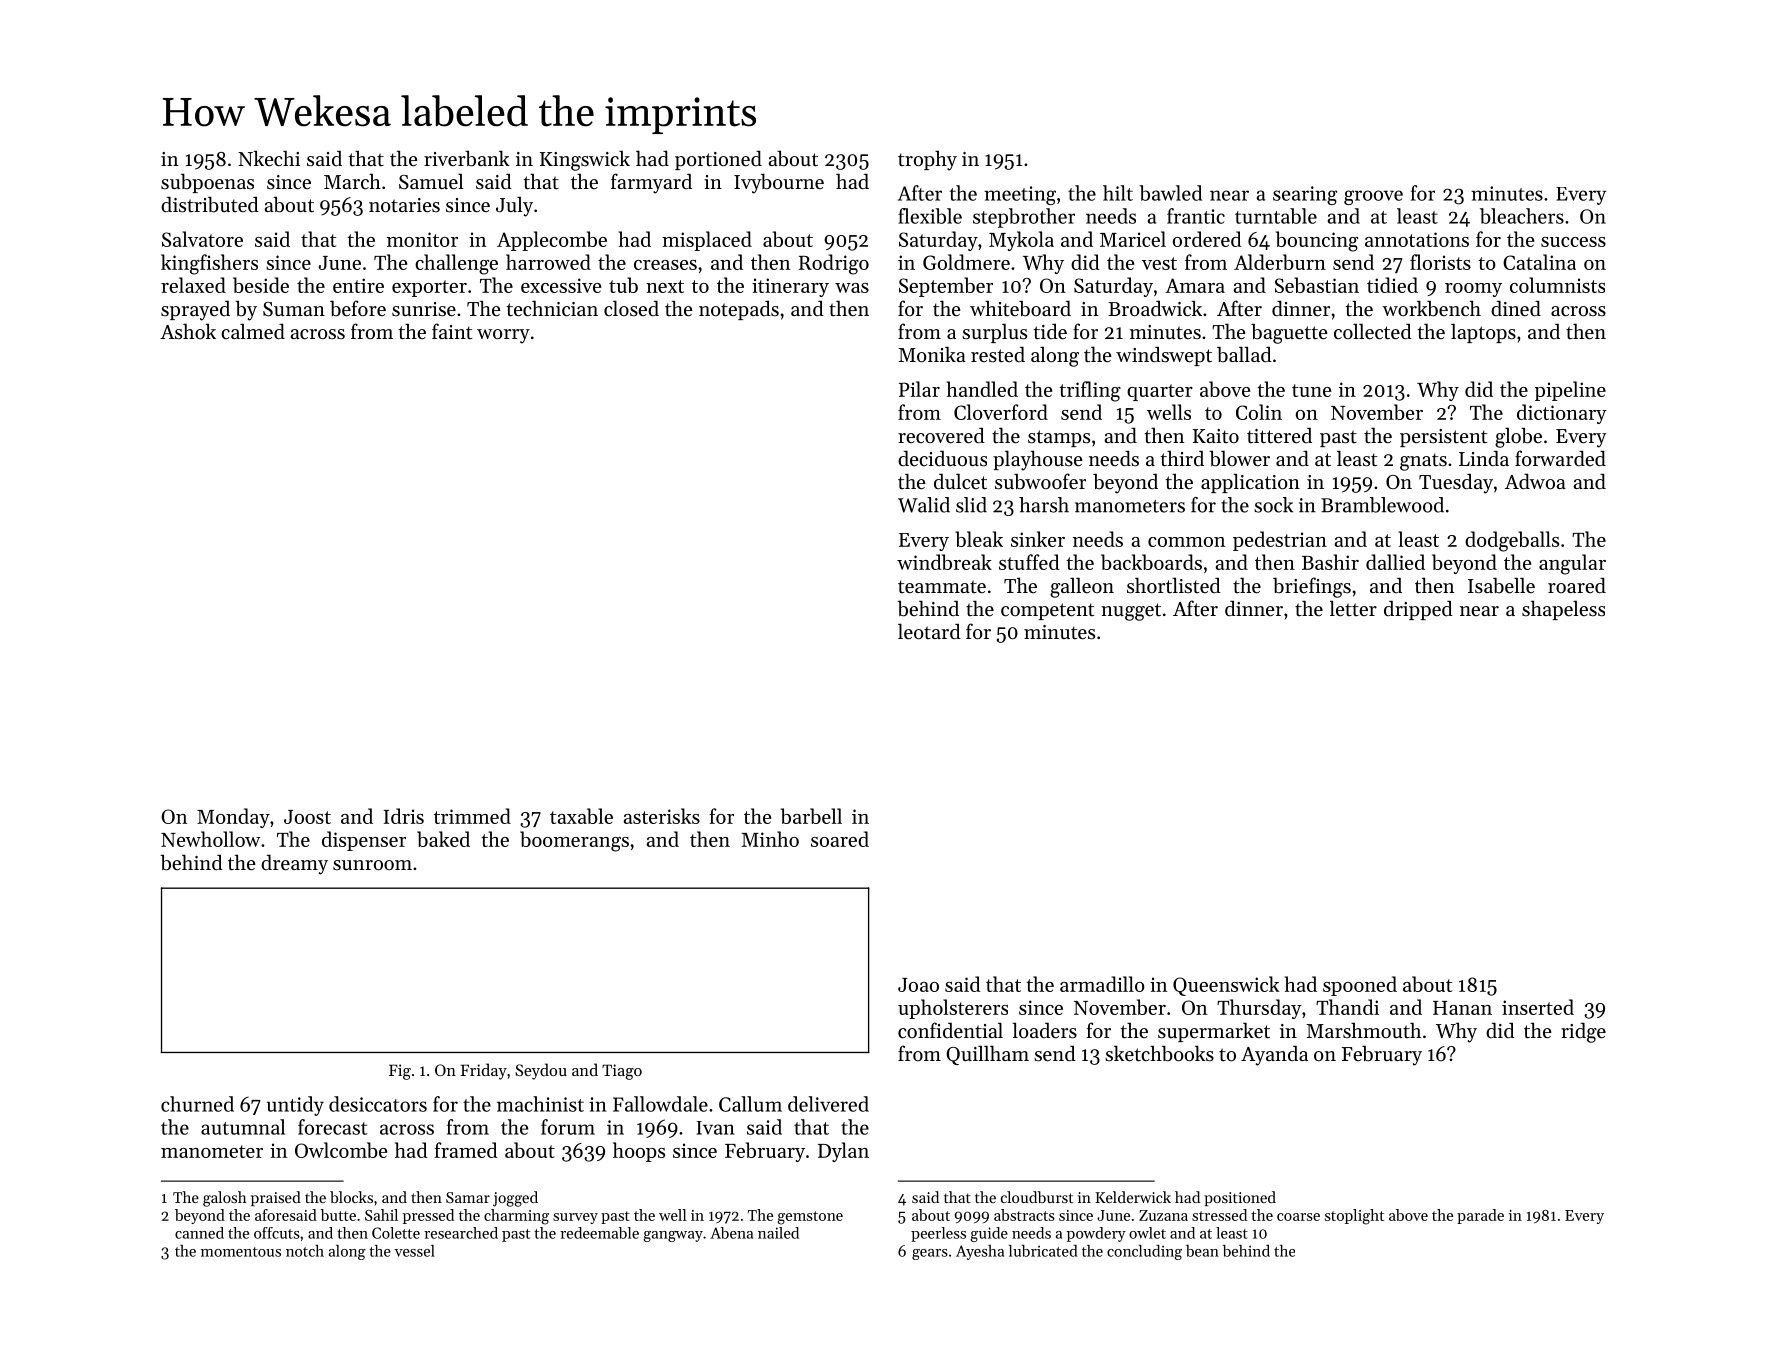 Image resolution: width=1767 pixels, height=1365 pixels. I want to click on Salvatore, so click(202, 239).
